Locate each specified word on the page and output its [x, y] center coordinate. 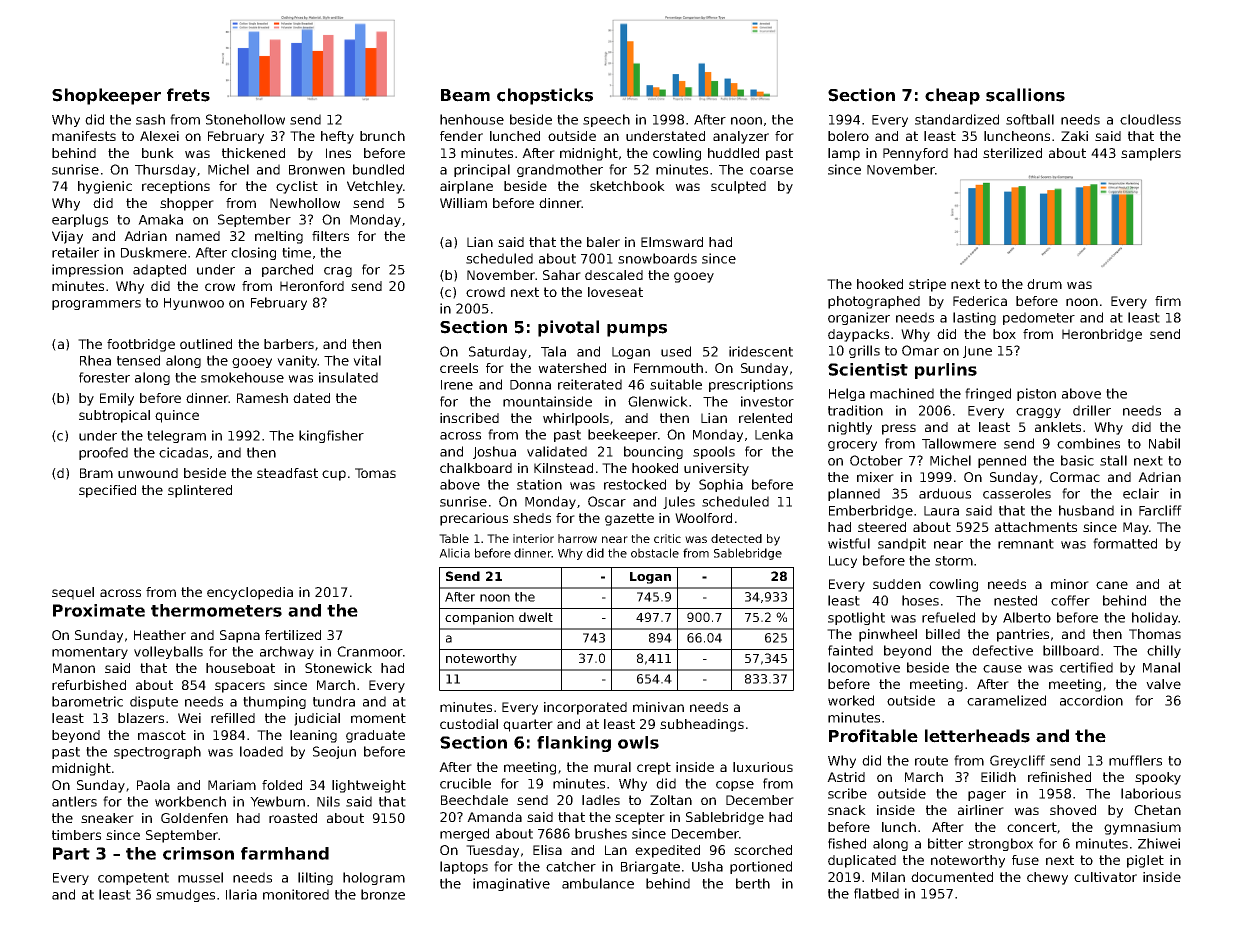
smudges [185, 895]
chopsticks [545, 96]
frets [188, 95]
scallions [1025, 95]
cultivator [1105, 877]
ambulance [598, 883]
